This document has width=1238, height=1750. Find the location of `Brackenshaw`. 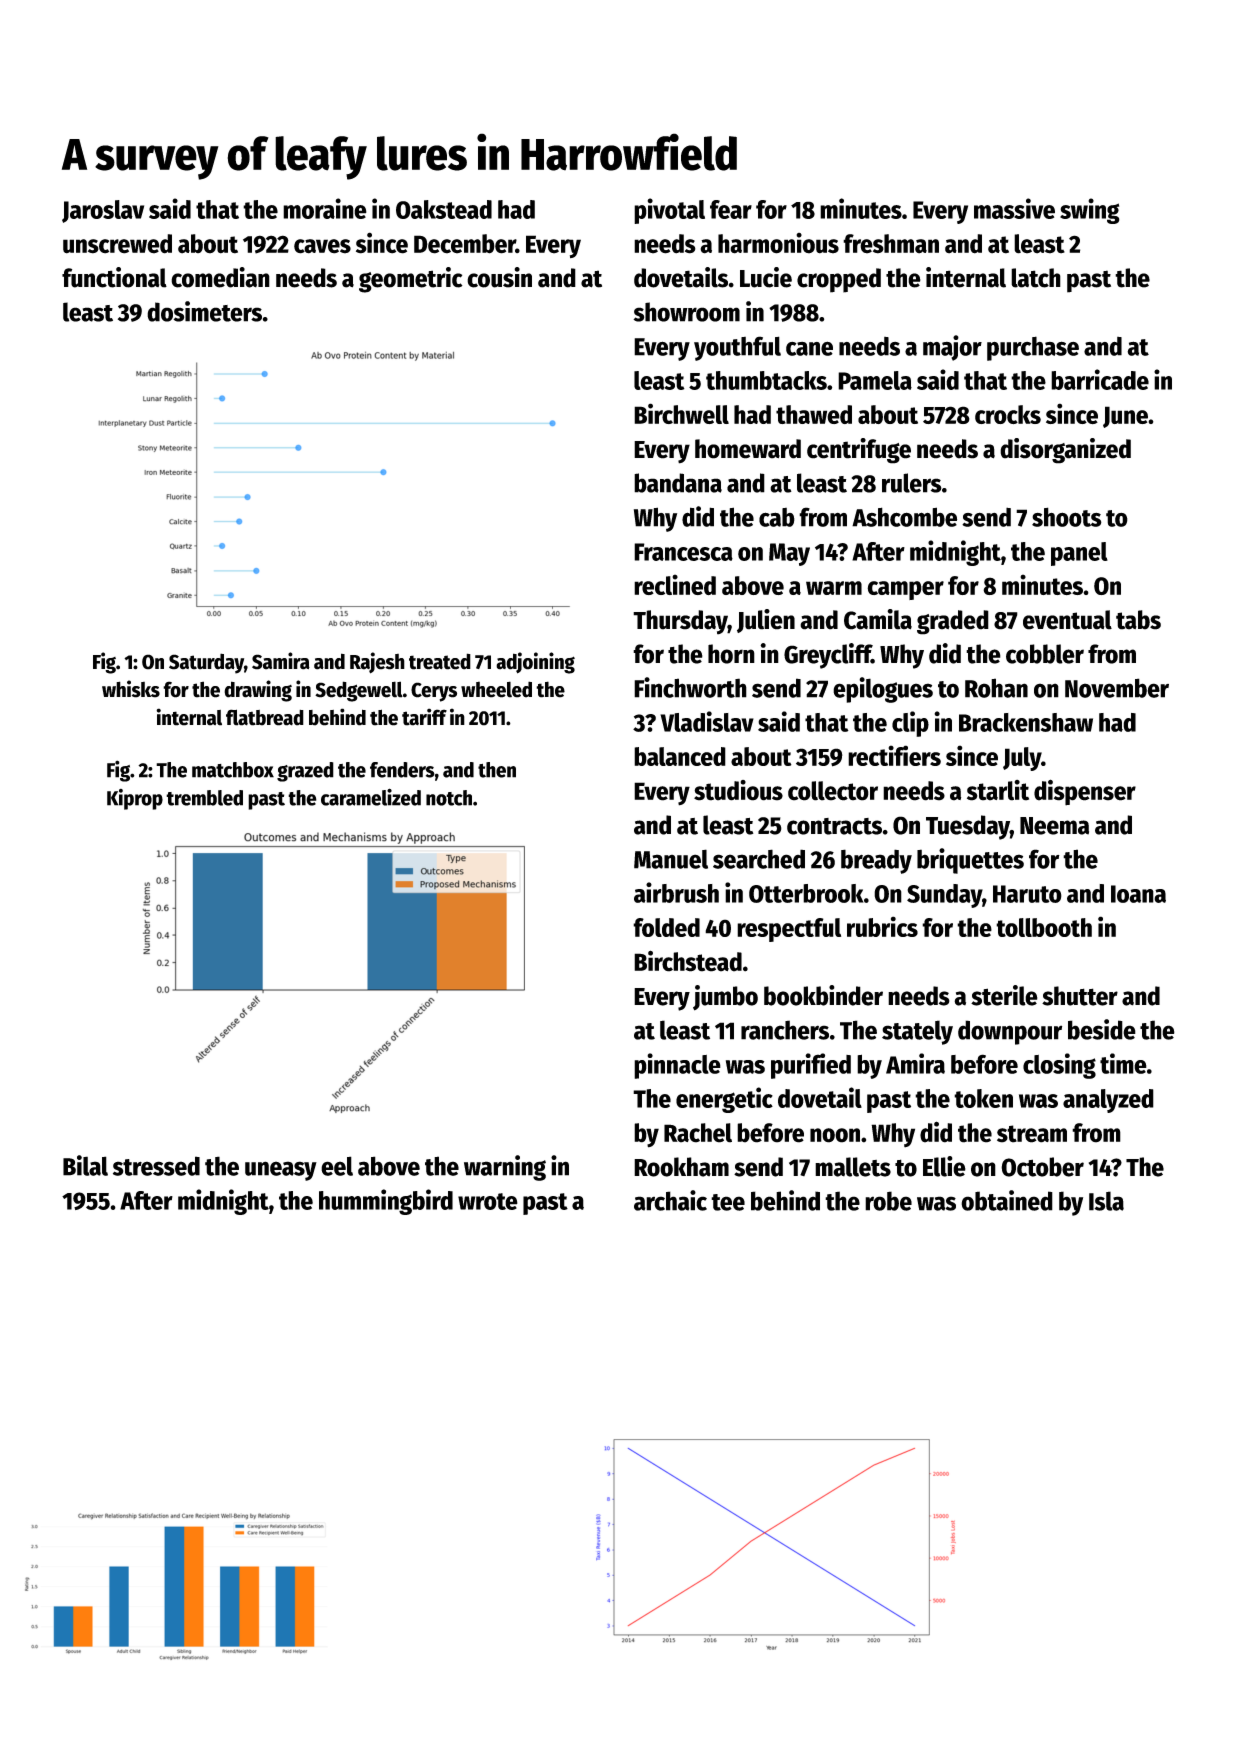

Brackenshaw is located at coordinates (1026, 722).
